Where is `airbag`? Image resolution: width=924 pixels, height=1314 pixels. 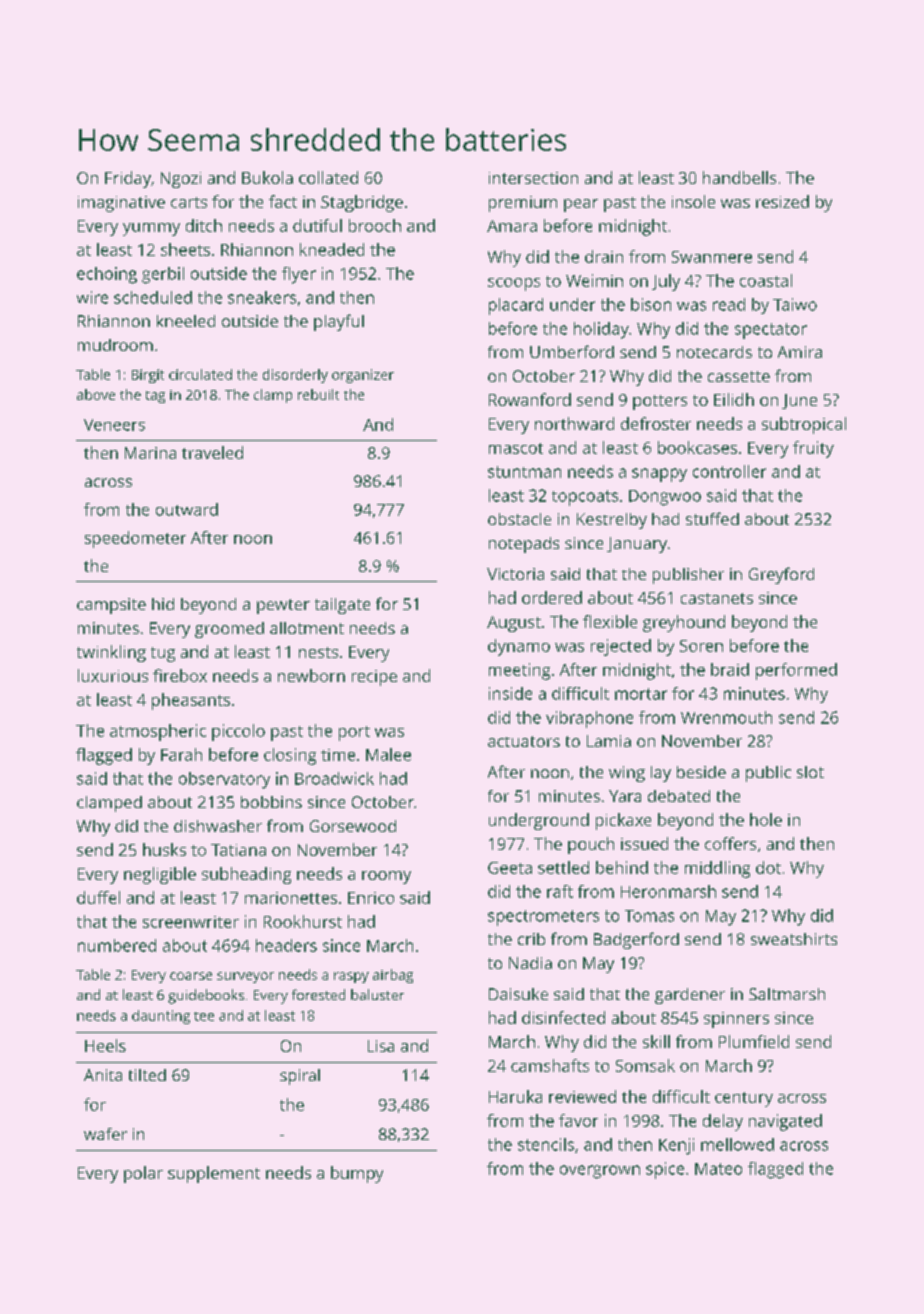
airbag is located at coordinates (393, 976).
